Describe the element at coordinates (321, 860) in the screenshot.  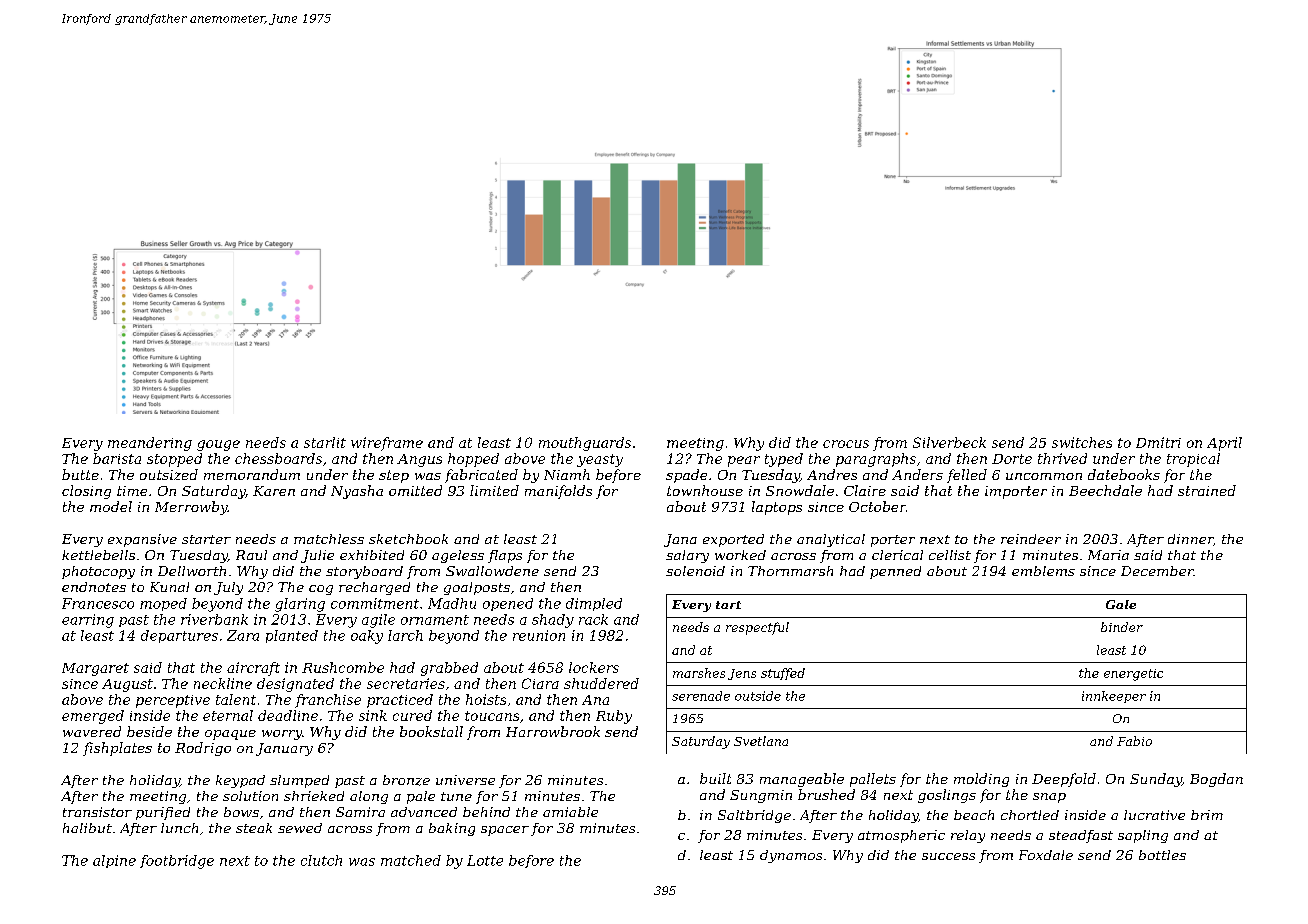
I see `clutch` at that location.
